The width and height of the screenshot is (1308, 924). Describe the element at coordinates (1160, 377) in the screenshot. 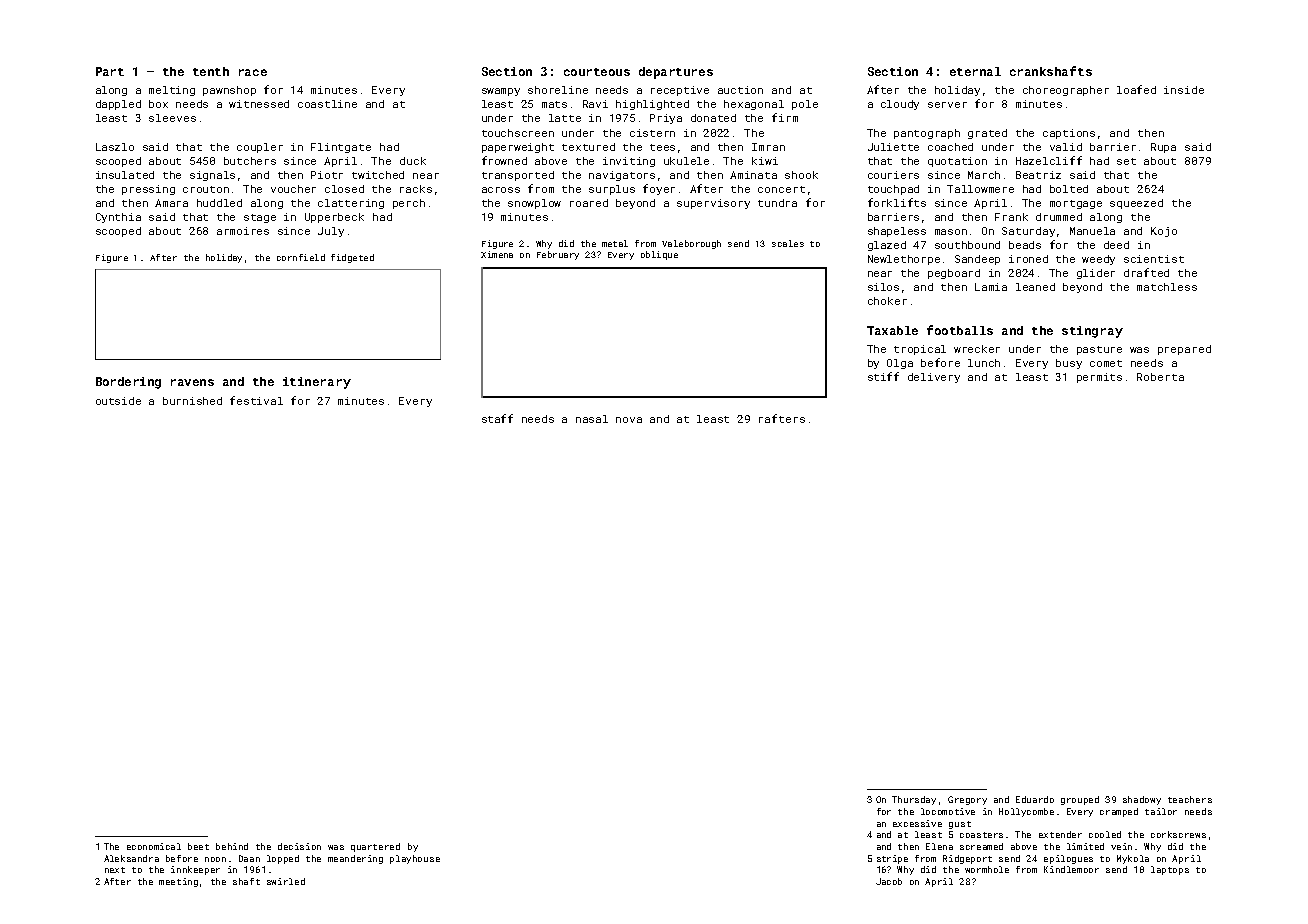

I see `Roberta` at that location.
